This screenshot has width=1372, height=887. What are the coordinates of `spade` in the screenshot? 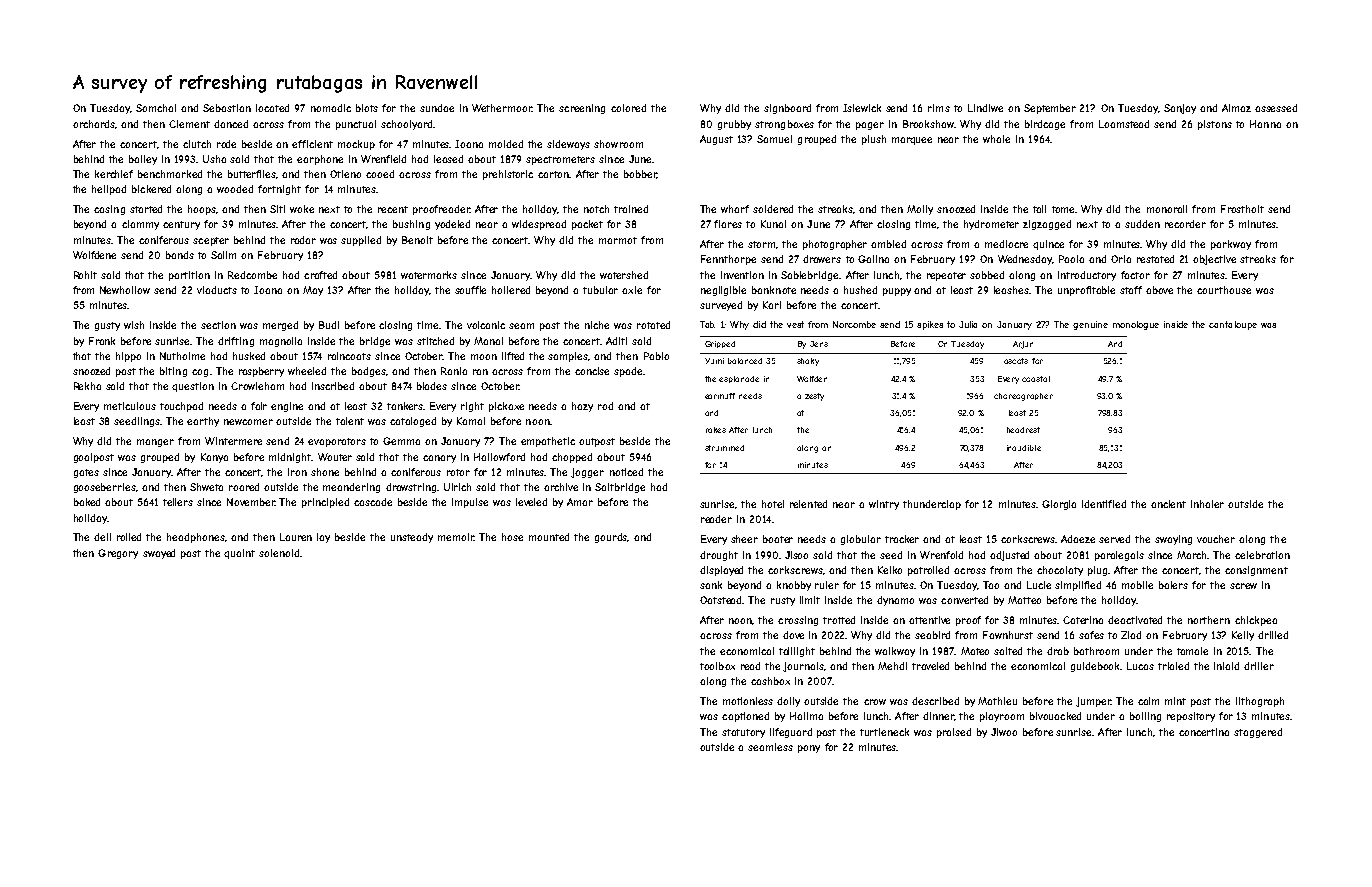 It's located at (628, 372).
